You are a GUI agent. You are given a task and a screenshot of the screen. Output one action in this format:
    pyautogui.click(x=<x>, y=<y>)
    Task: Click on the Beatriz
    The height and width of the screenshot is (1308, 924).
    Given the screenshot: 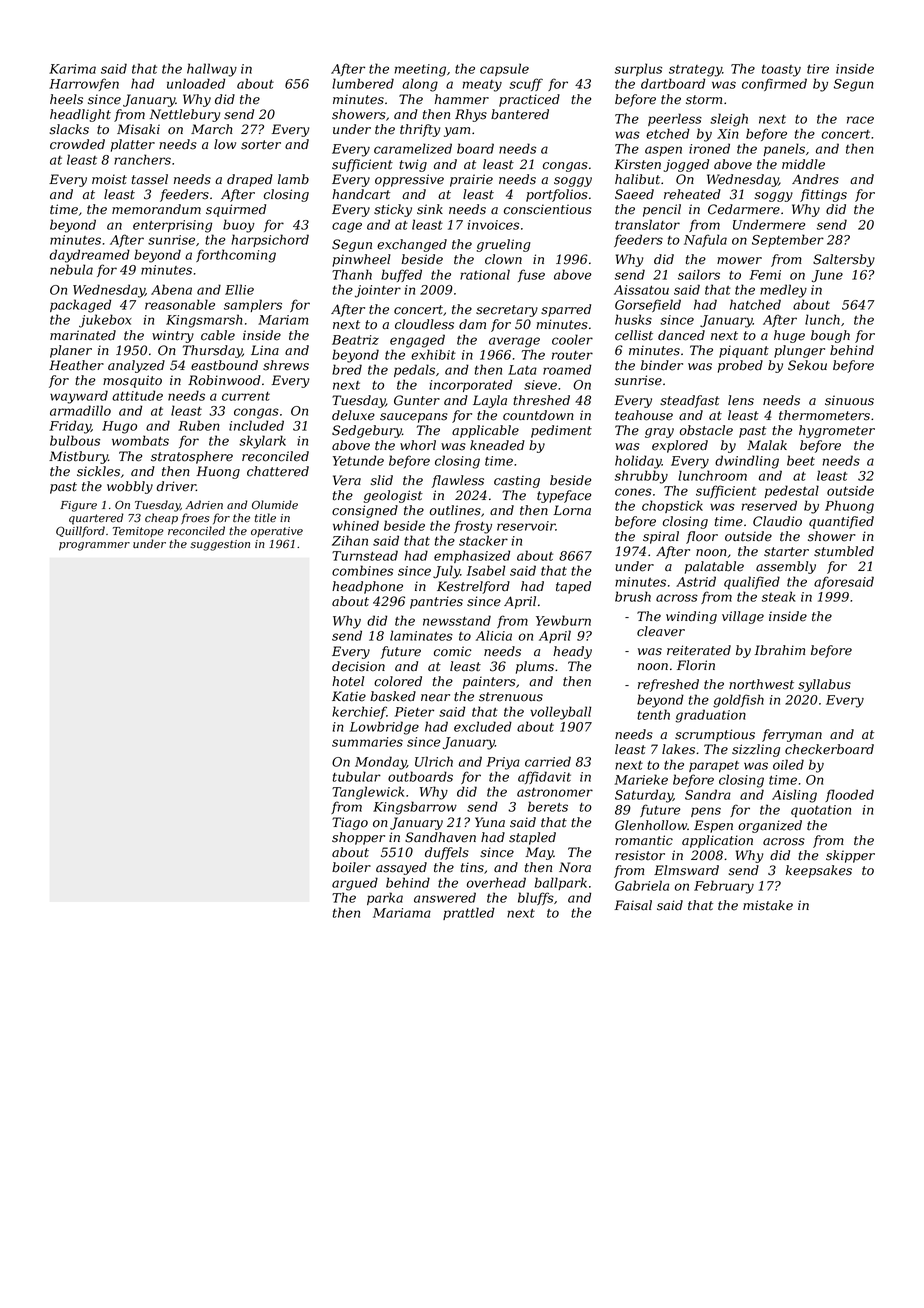 What is the action you would take?
    pyautogui.click(x=355, y=340)
